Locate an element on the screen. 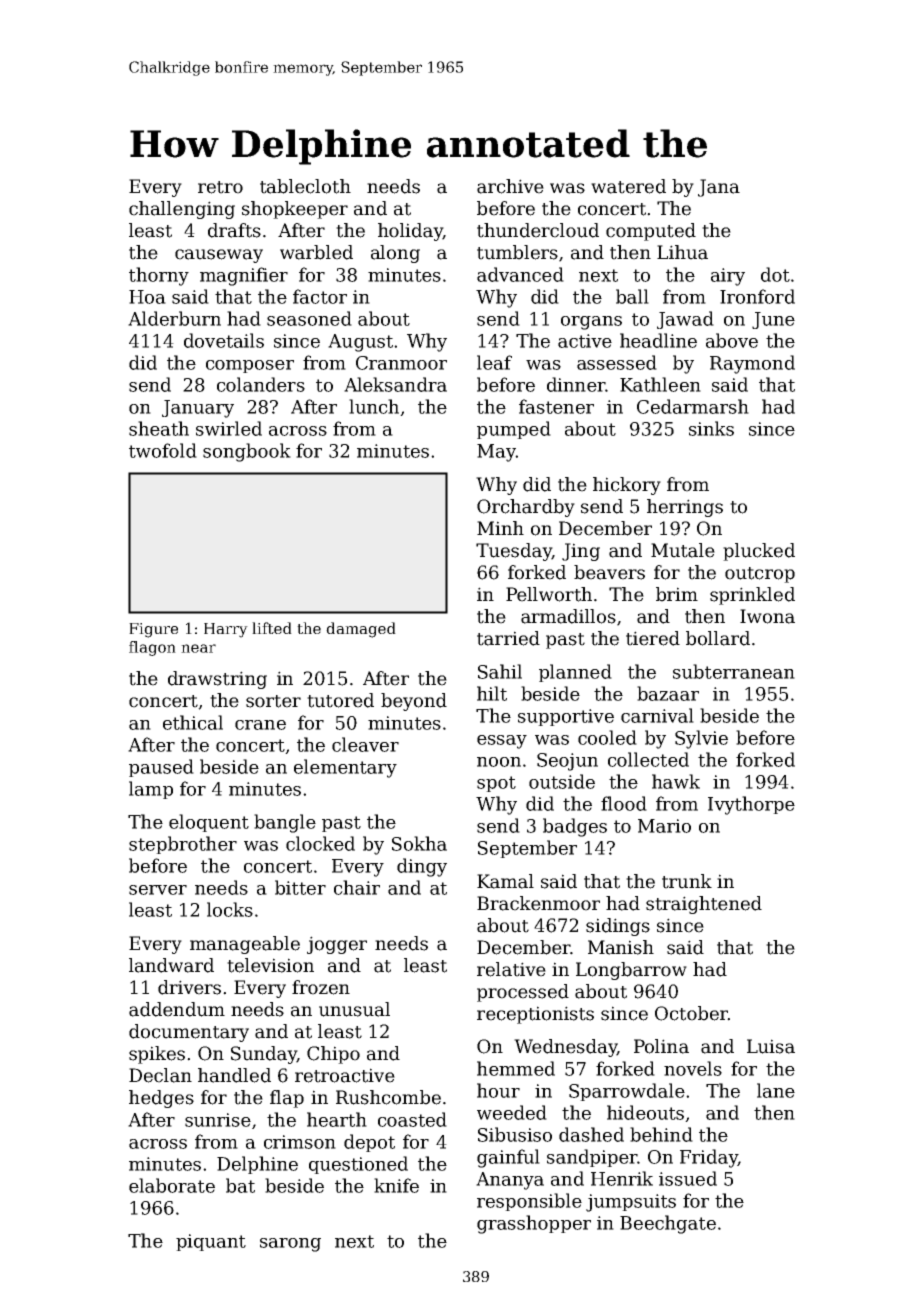 This screenshot has height=1314, width=924. Ivythorpe is located at coordinates (751, 805).
